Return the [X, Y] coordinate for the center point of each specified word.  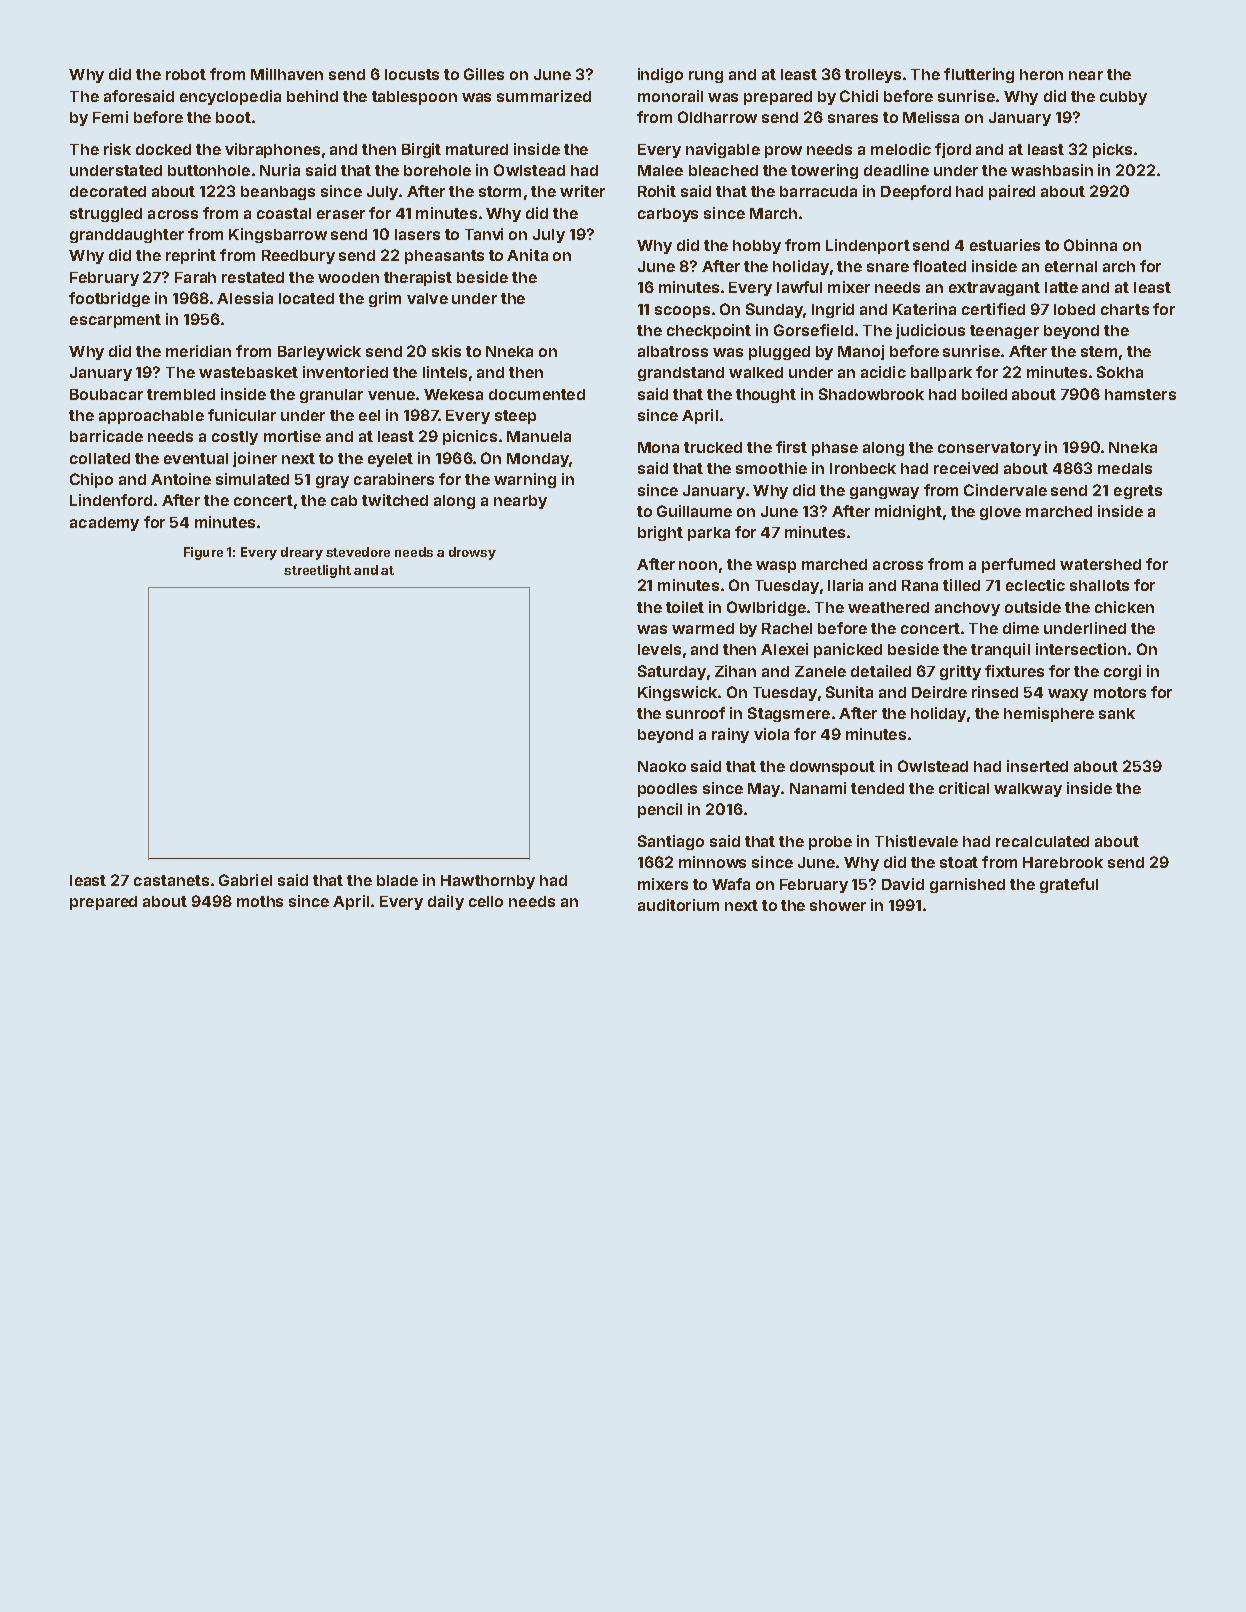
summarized [544, 96]
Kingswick [677, 693]
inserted [1037, 766]
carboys [668, 215]
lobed [1074, 309]
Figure [203, 553]
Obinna [1090, 245]
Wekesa [453, 394]
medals [1125, 468]
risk [117, 149]
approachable [151, 417]
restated [253, 277]
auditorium [678, 905]
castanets [171, 880]
